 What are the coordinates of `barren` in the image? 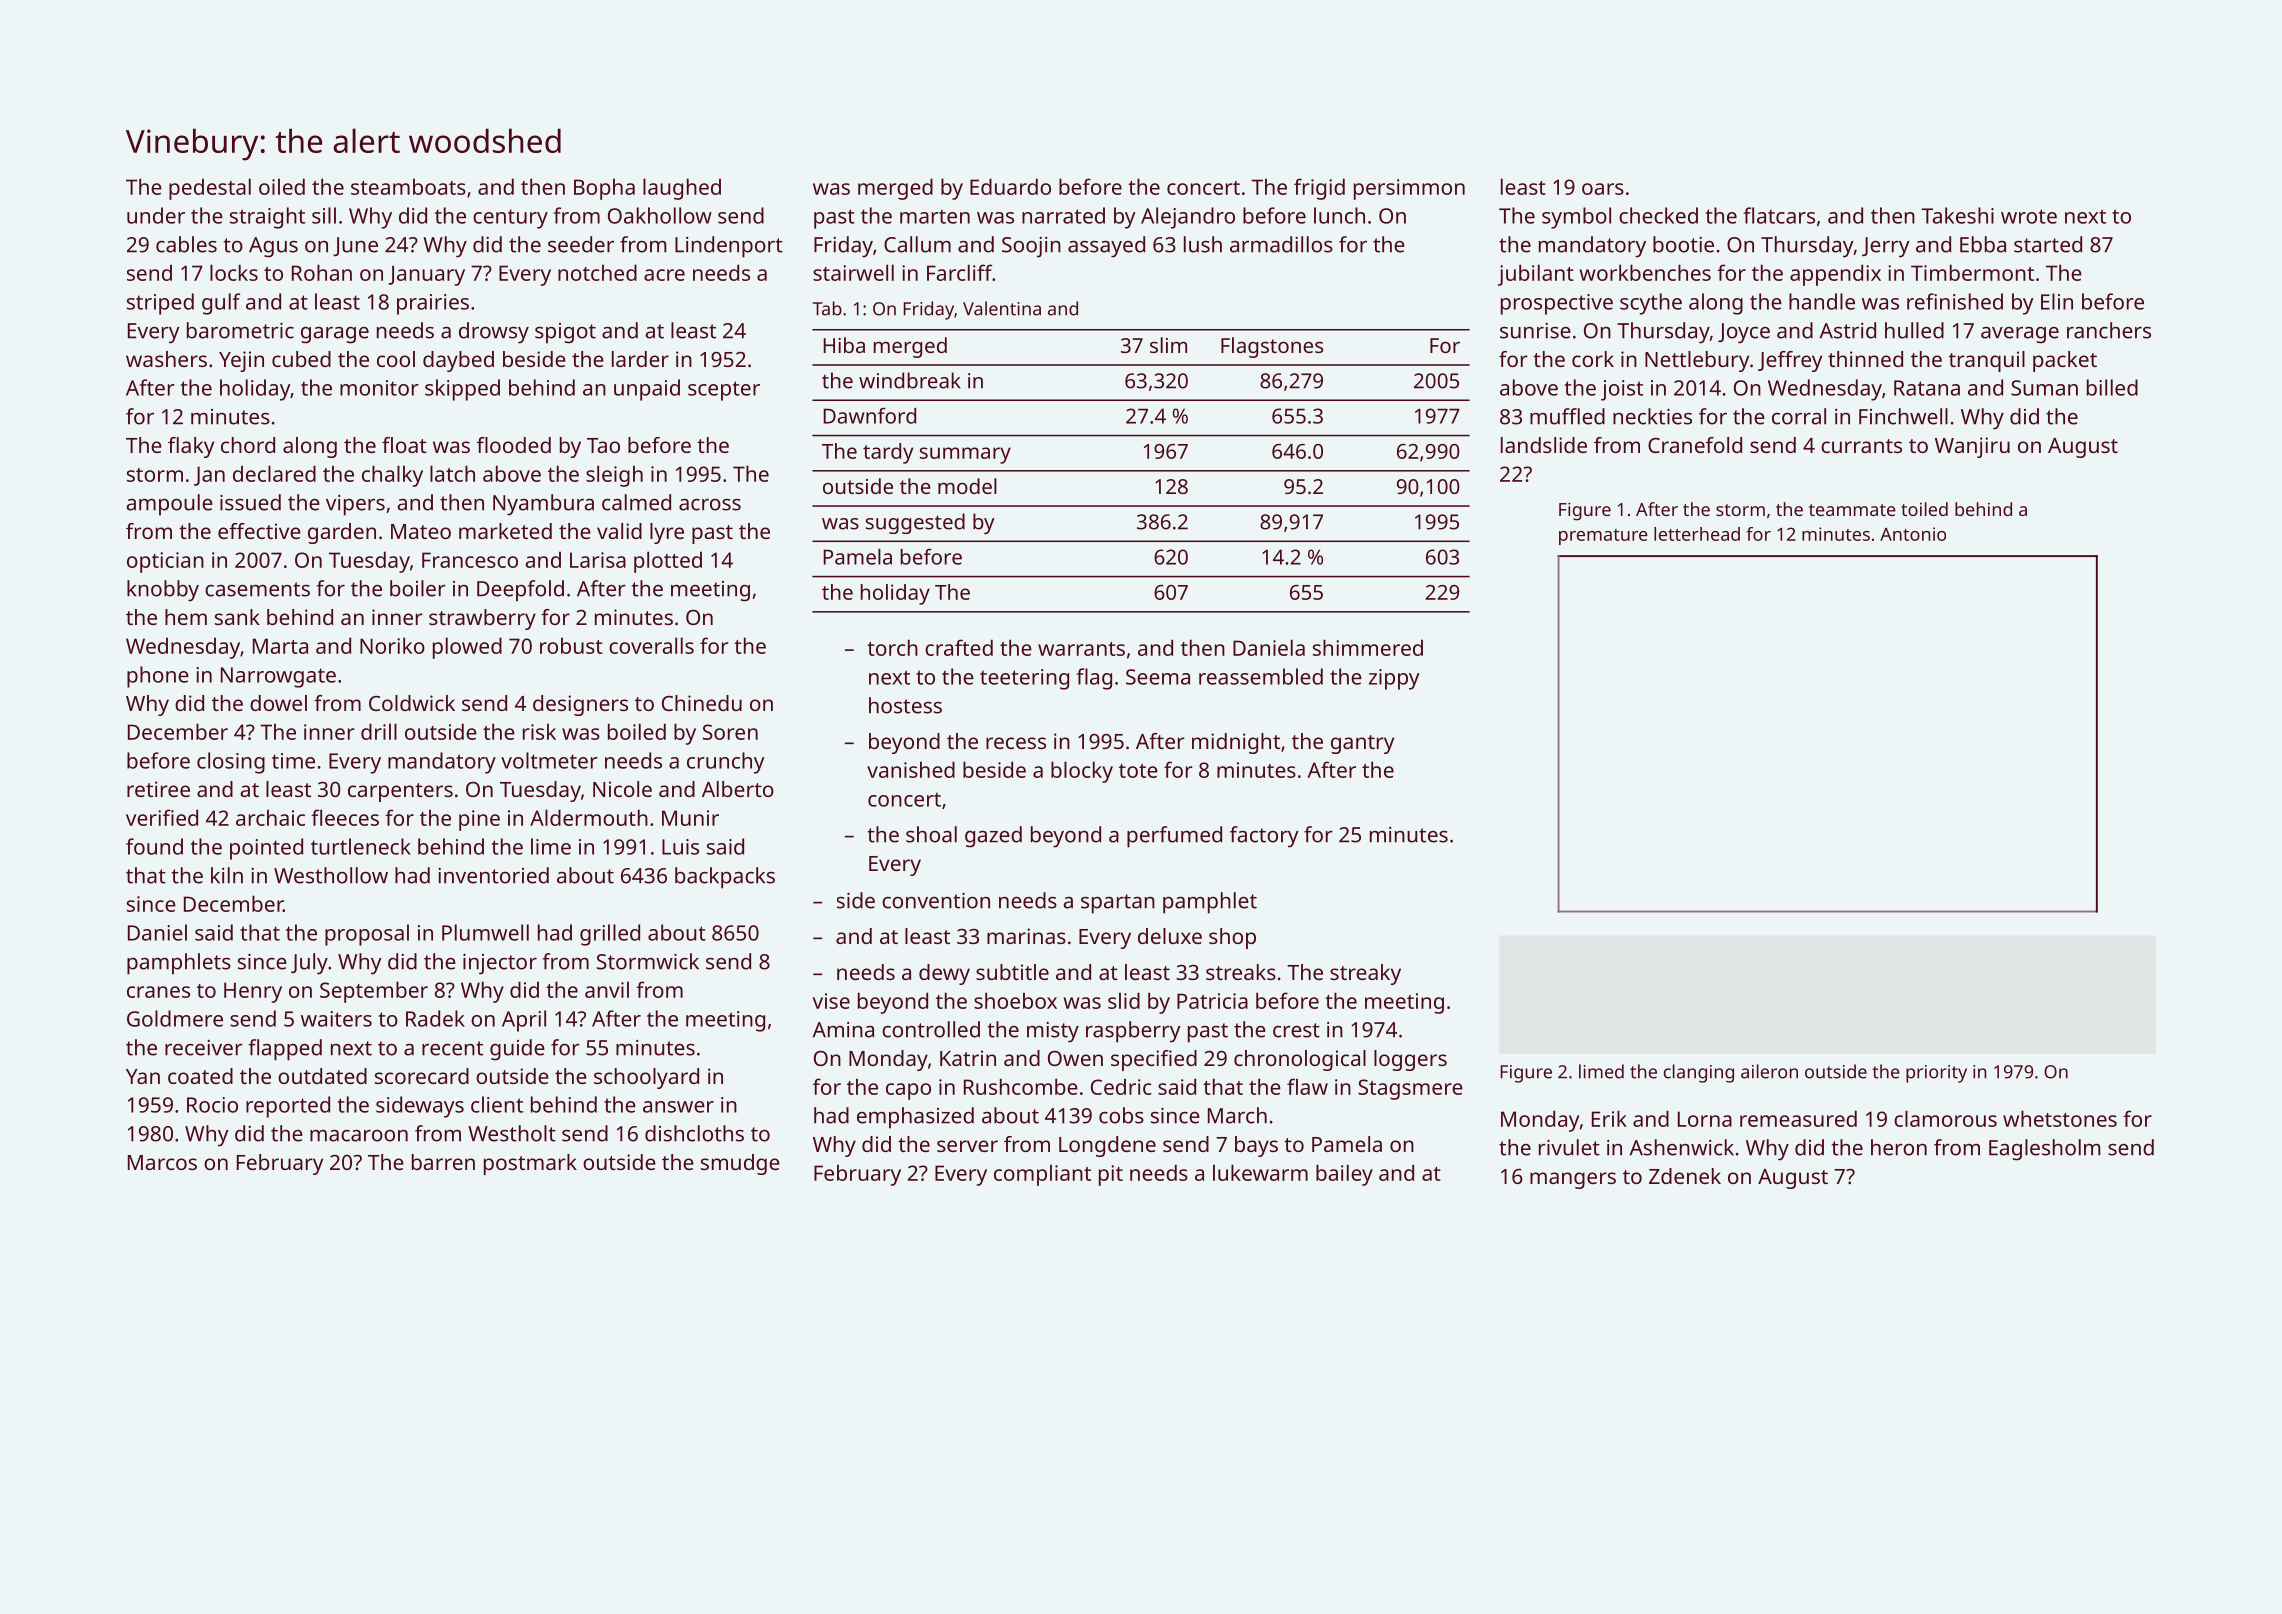 It's located at (443, 1162).
